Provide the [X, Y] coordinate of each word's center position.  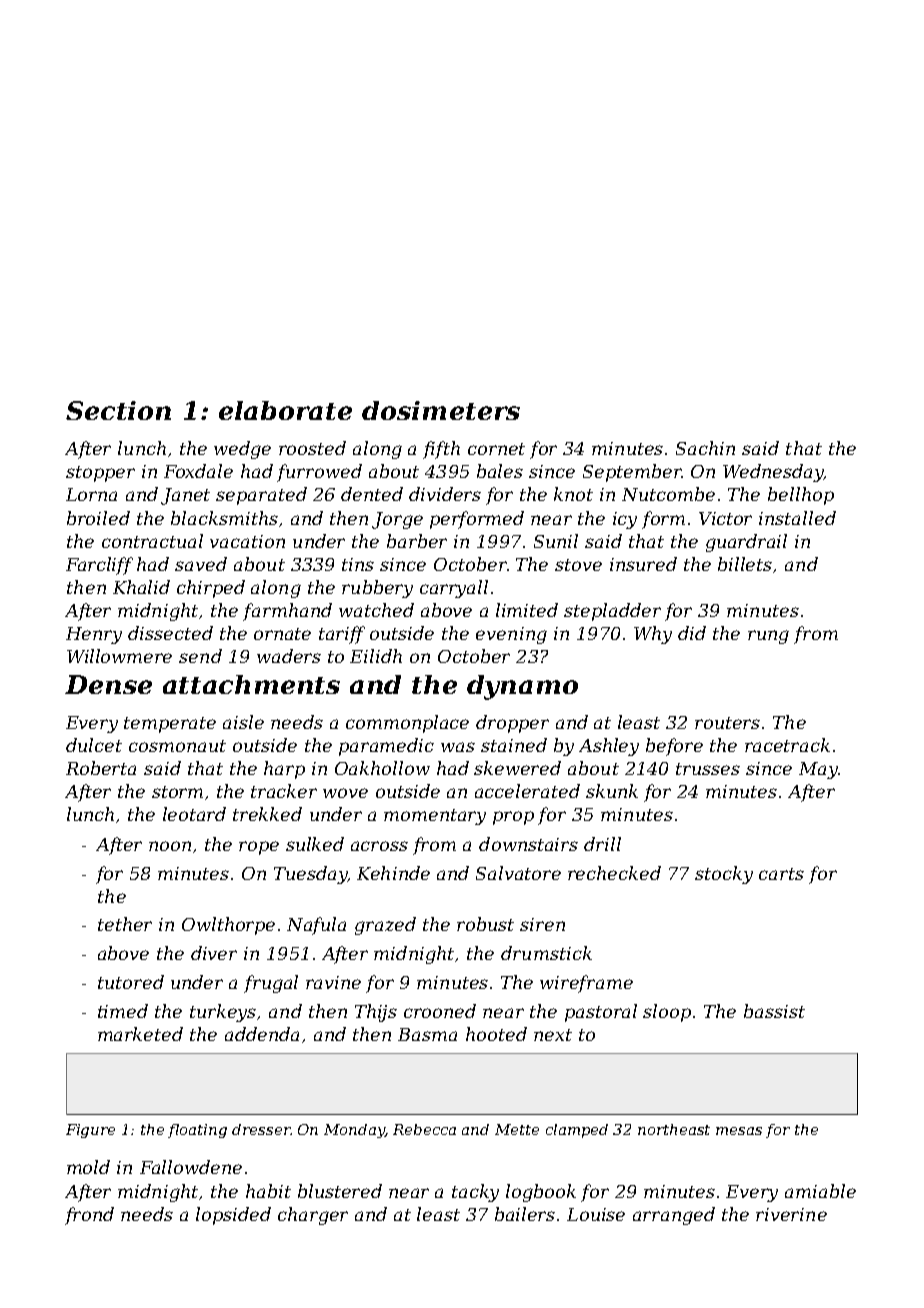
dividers [445, 494]
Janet [185, 496]
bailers [525, 1214]
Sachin [705, 448]
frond [89, 1216]
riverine [791, 1214]
